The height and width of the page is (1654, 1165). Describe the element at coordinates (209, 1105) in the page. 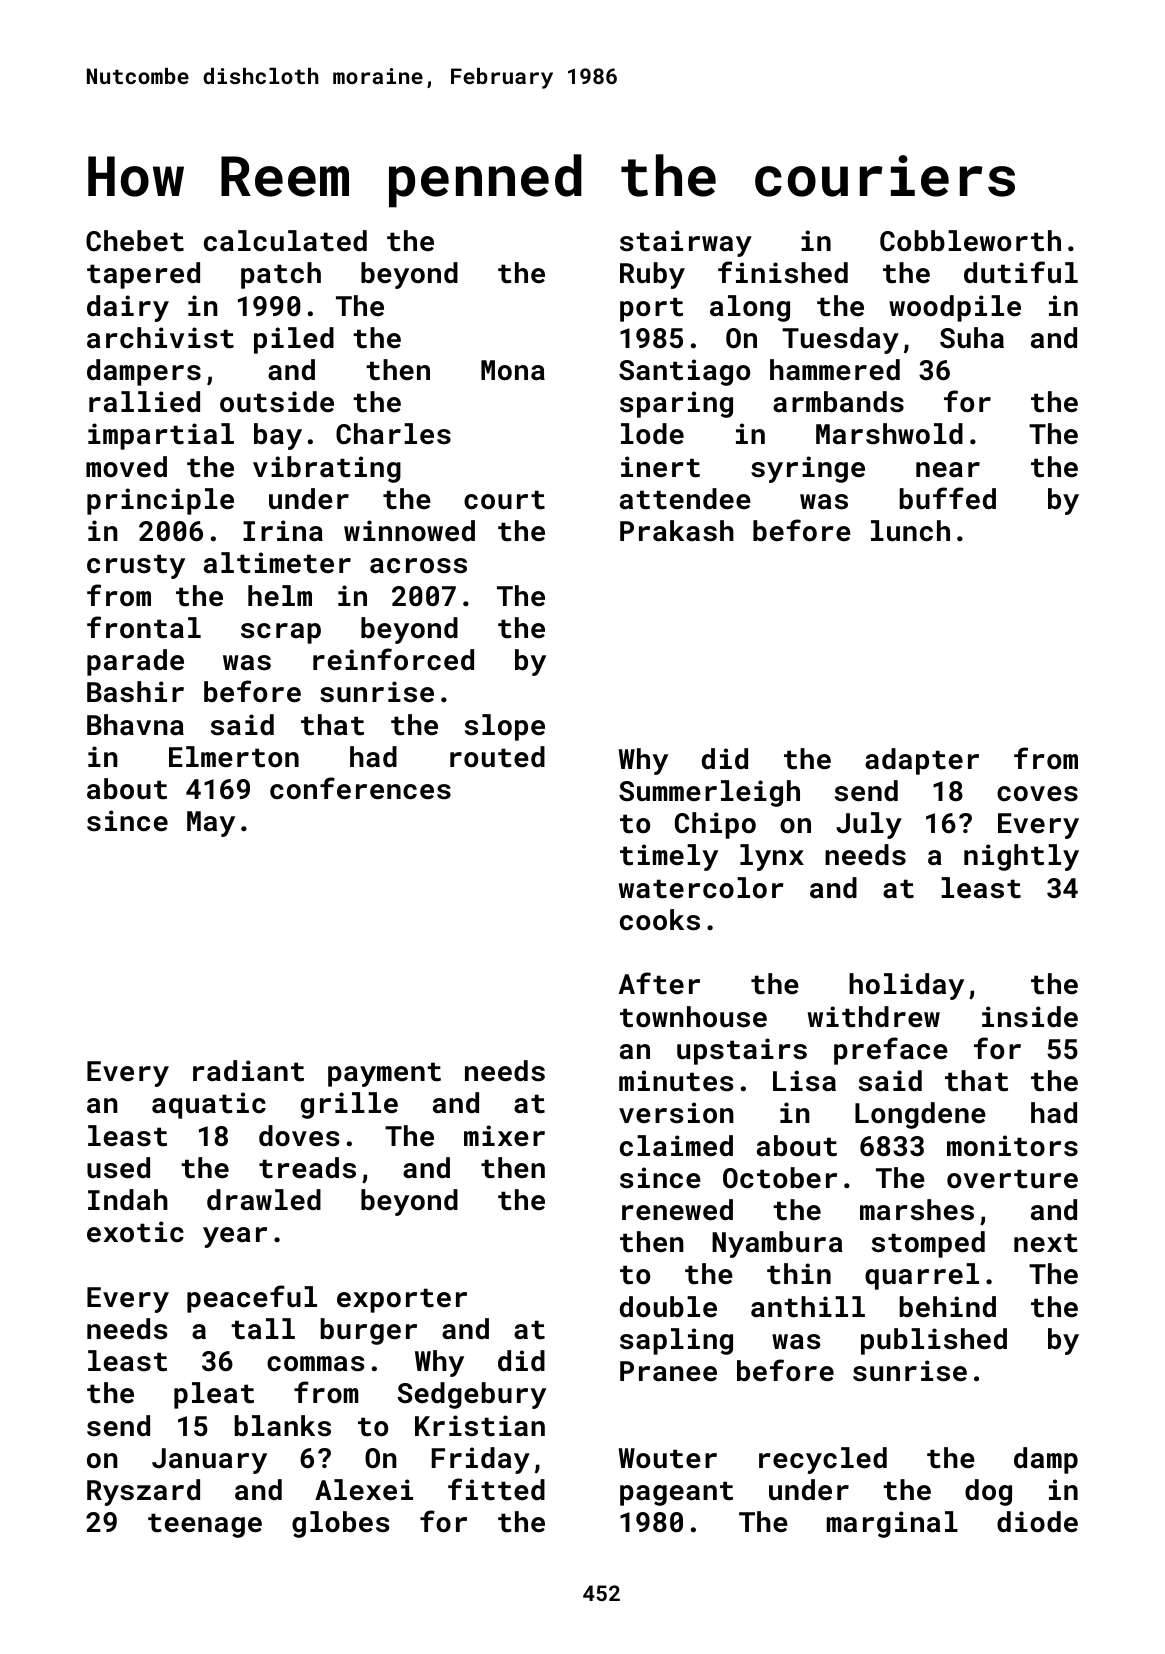

I see `aquatic` at that location.
